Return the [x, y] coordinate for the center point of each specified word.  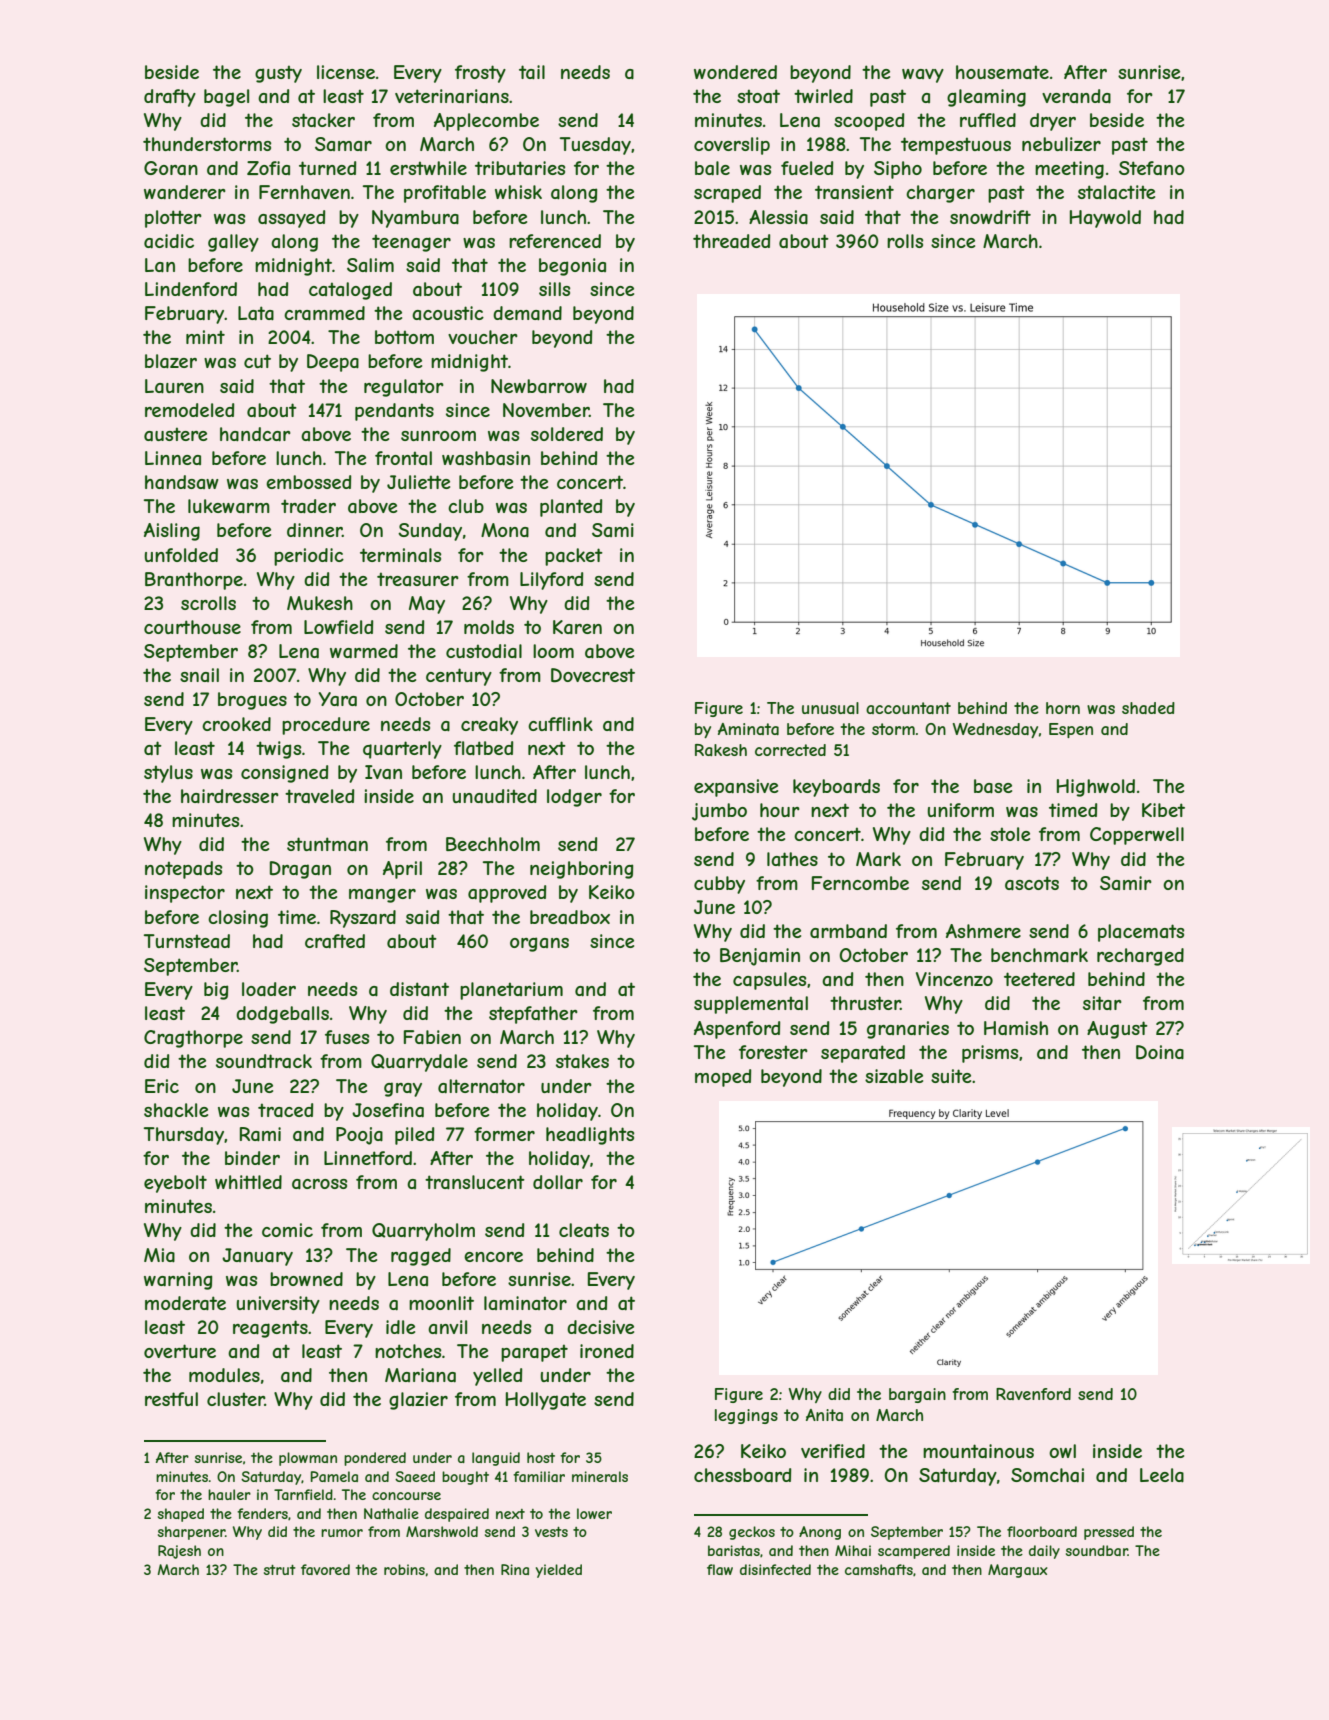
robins [404, 1569]
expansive [736, 788]
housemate [1002, 72]
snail [199, 675]
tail [532, 72]
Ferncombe [860, 883]
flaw [720, 1569]
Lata [256, 313]
